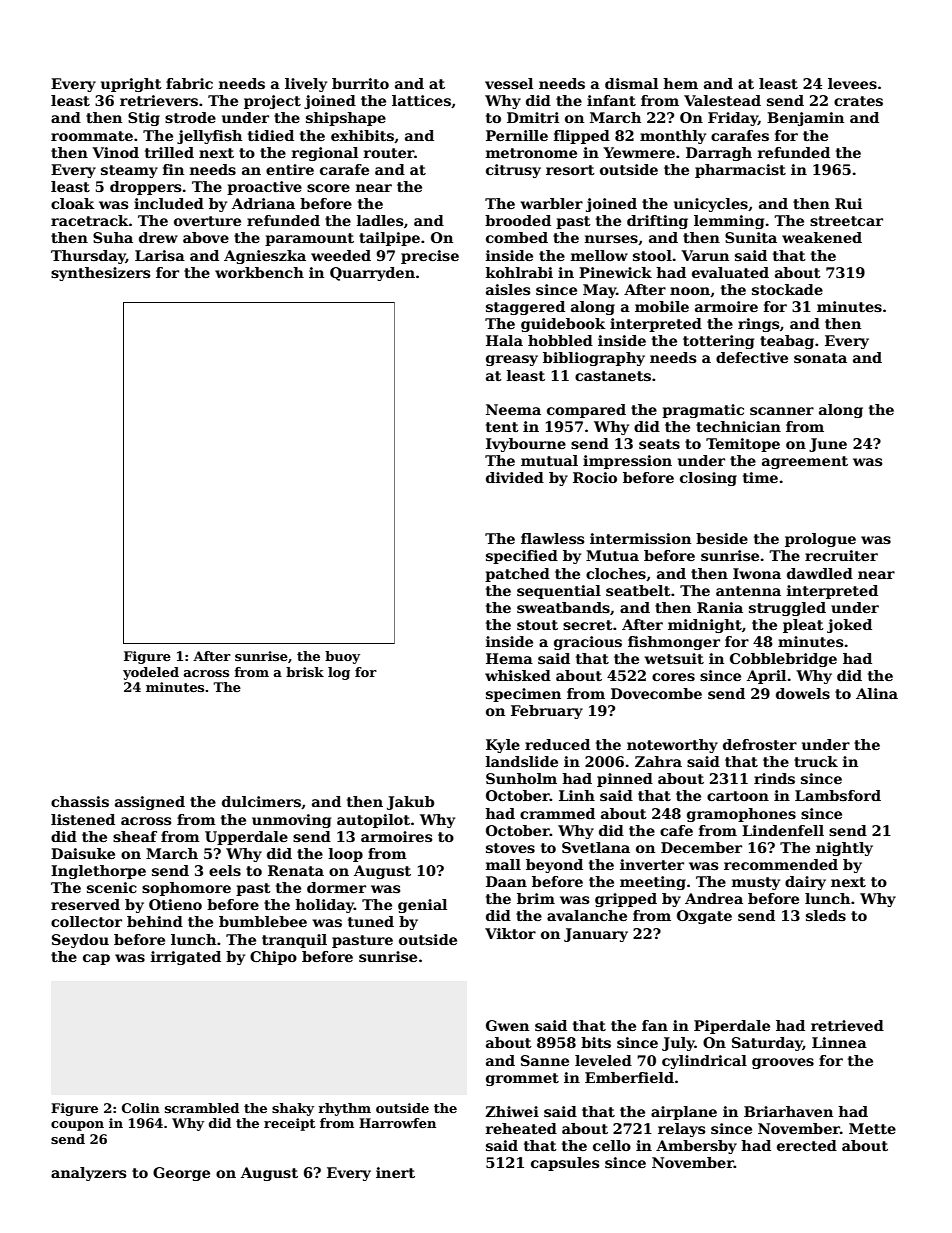 This screenshot has height=1233, width=952. Describe the element at coordinates (92, 136) in the screenshot. I see `roommate` at that location.
